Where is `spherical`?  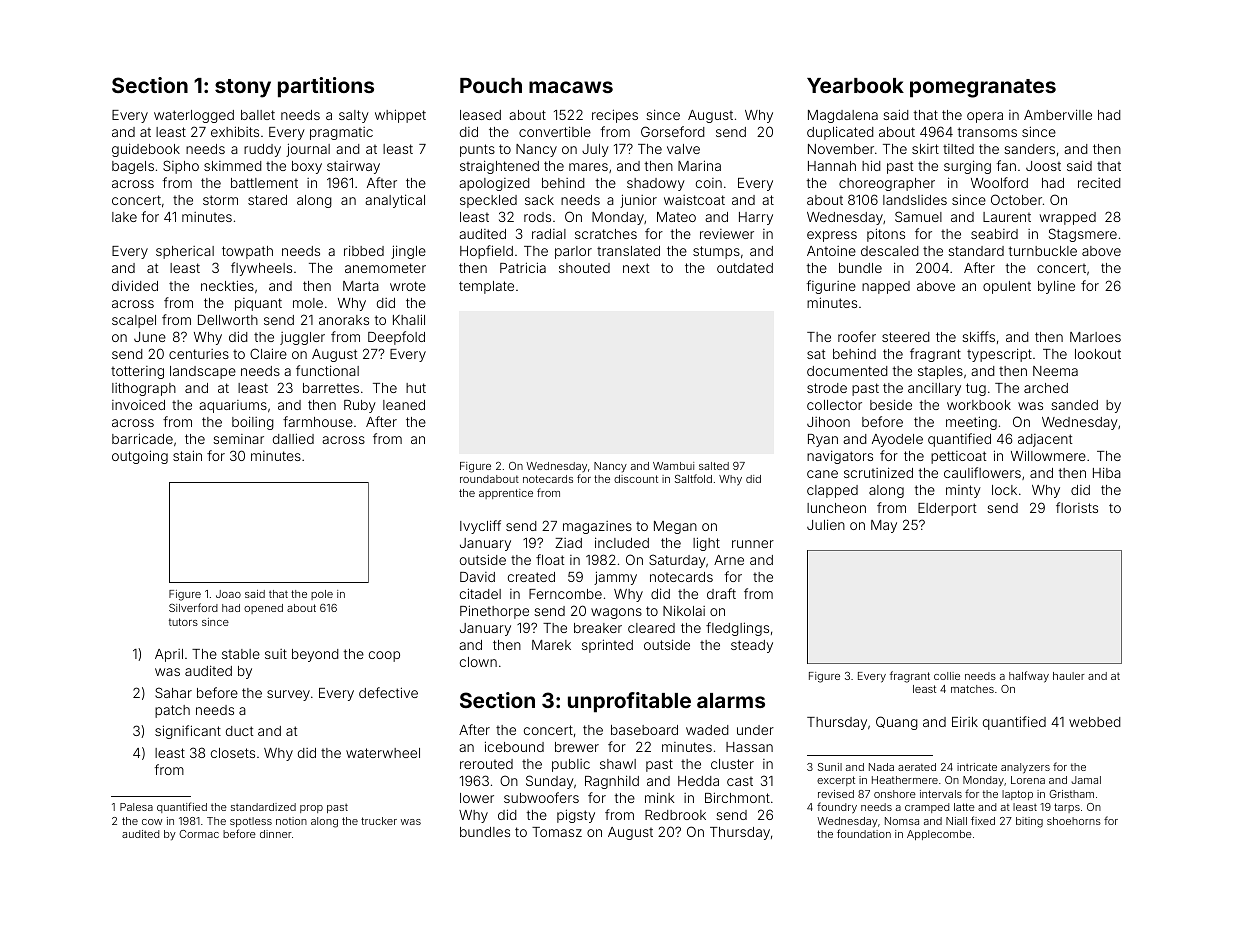
spherical is located at coordinates (185, 252).
